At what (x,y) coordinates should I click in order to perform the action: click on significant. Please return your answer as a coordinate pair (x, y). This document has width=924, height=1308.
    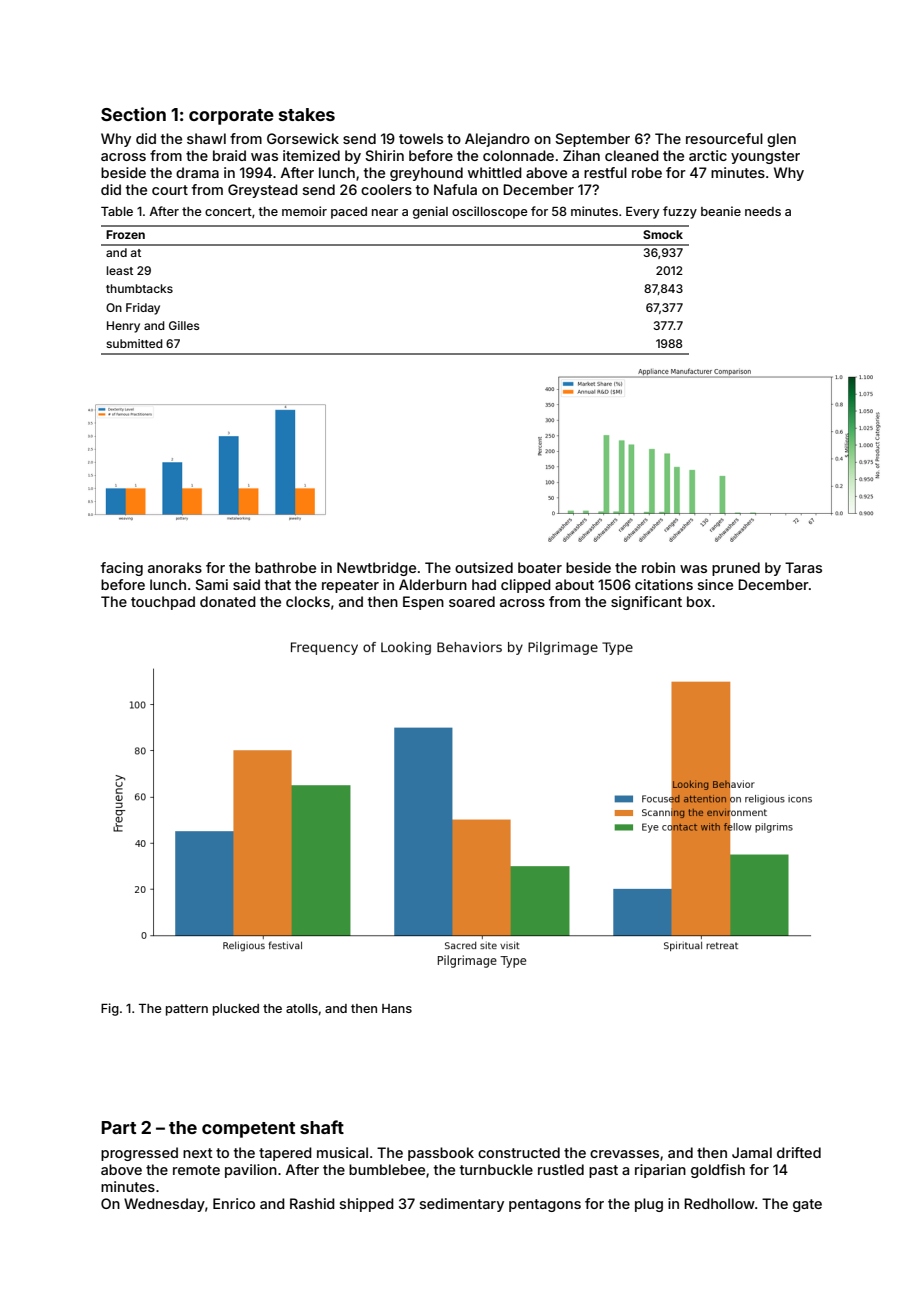
    Looking at the image, I should click on (646, 603).
